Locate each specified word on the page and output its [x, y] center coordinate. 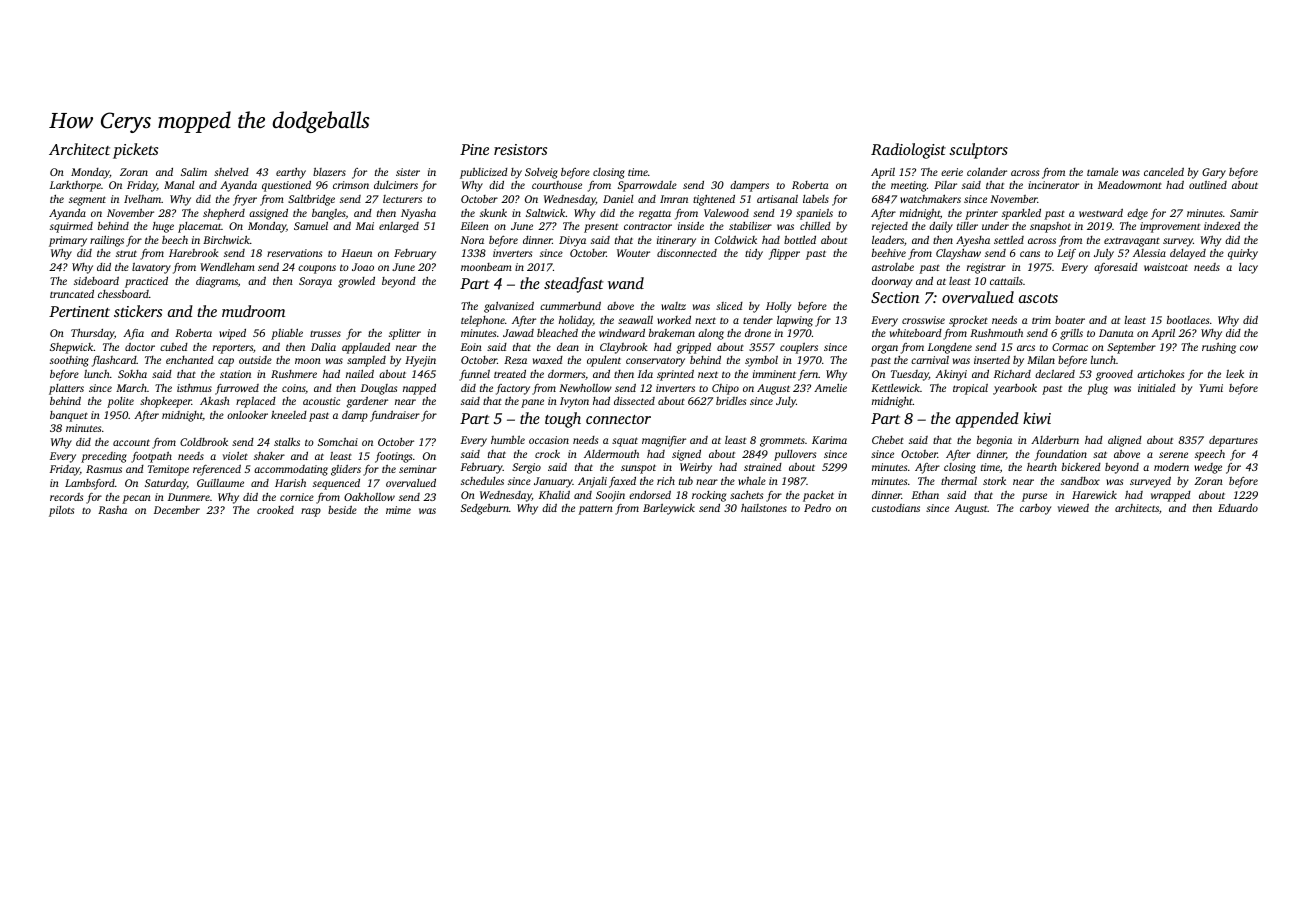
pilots [61, 511]
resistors [520, 149]
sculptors [978, 151]
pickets [135, 151]
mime [398, 510]
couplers [799, 348]
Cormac [1070, 347]
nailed [360, 373]
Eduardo [1238, 508]
